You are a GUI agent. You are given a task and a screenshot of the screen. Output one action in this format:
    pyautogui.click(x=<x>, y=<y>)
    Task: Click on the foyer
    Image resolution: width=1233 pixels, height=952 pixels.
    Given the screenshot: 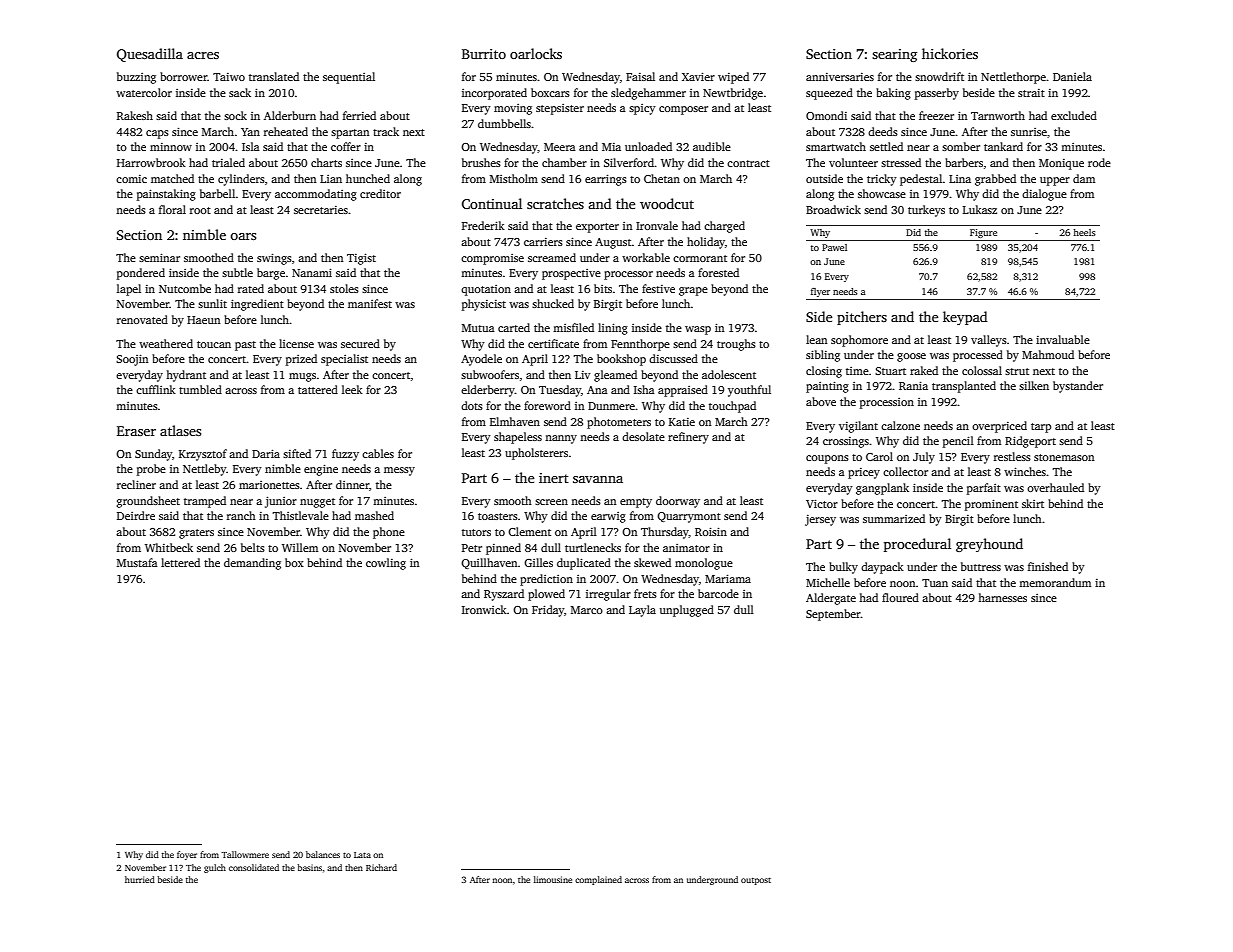 What is the action you would take?
    pyautogui.click(x=187, y=855)
